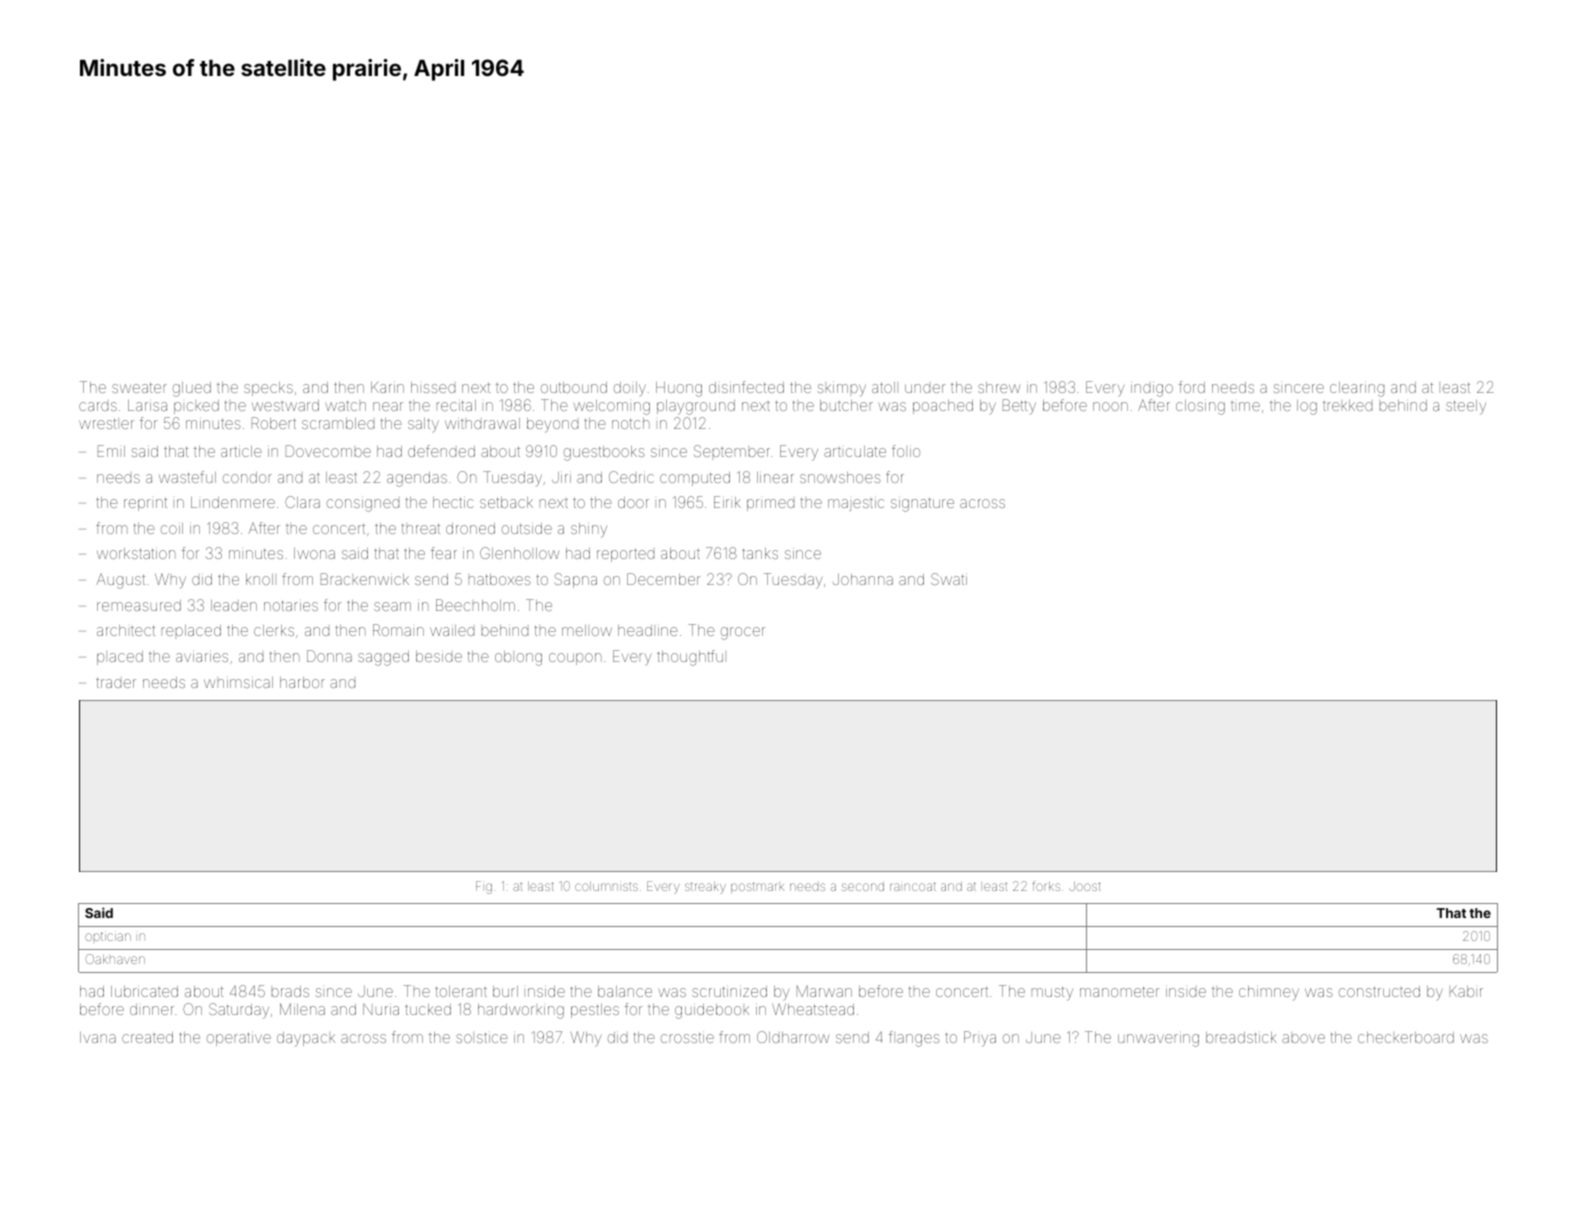 This screenshot has width=1576, height=1218. Describe the element at coordinates (1085, 886) in the screenshot. I see `Joost` at that location.
